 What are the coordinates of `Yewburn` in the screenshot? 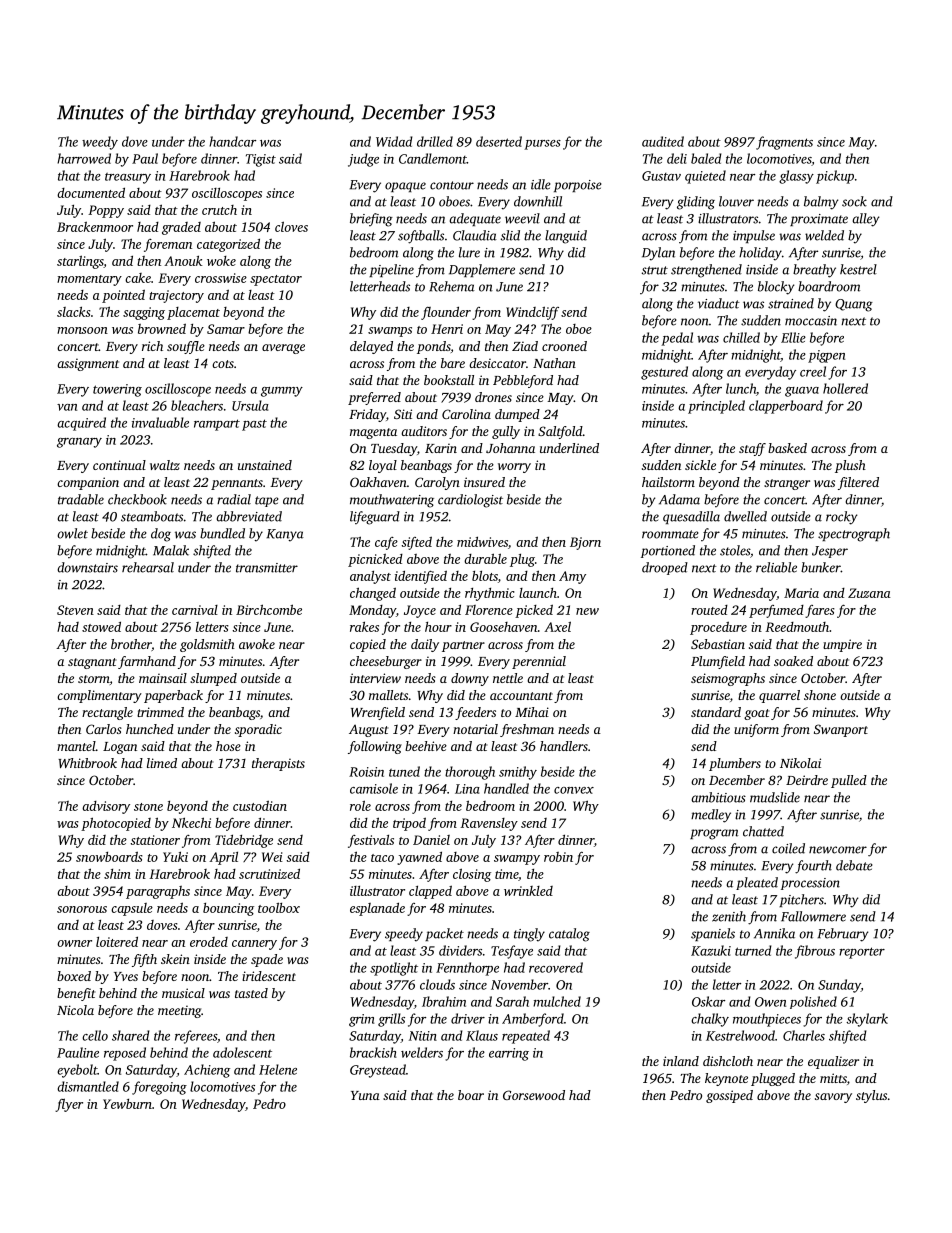 It's located at (127, 1104).
